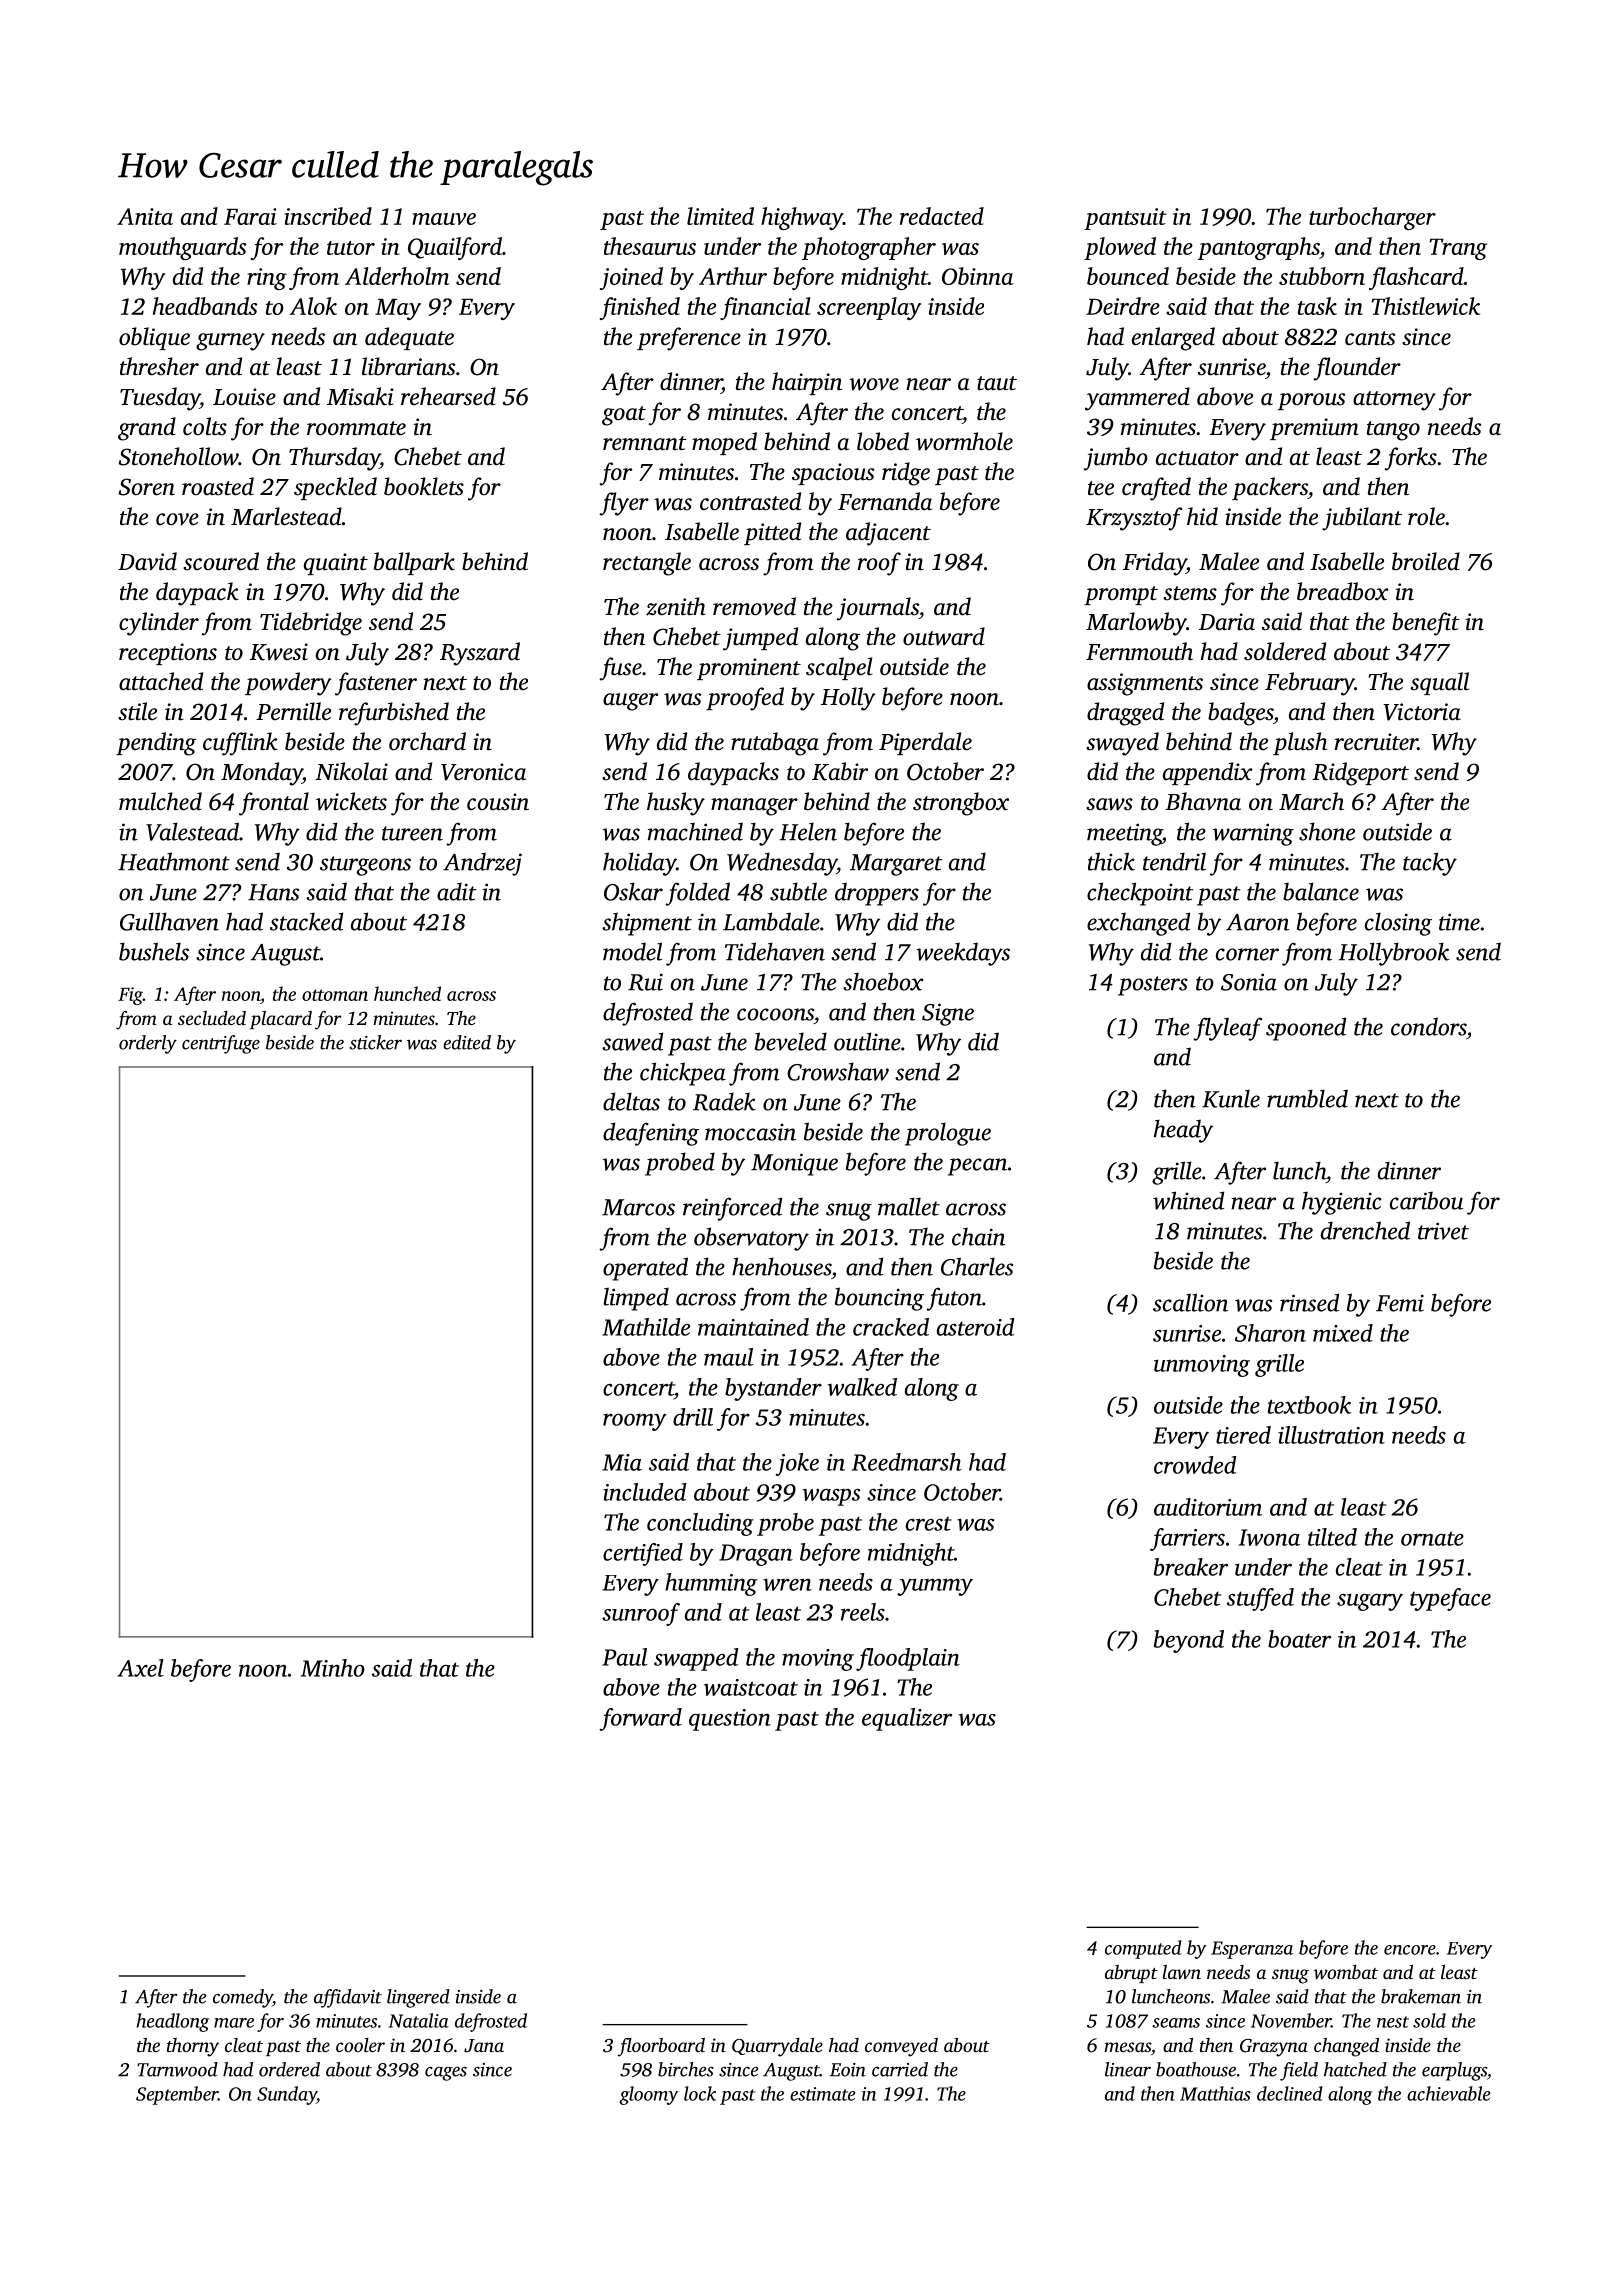  Describe the element at coordinates (154, 338) in the screenshot. I see `oblique` at that location.
